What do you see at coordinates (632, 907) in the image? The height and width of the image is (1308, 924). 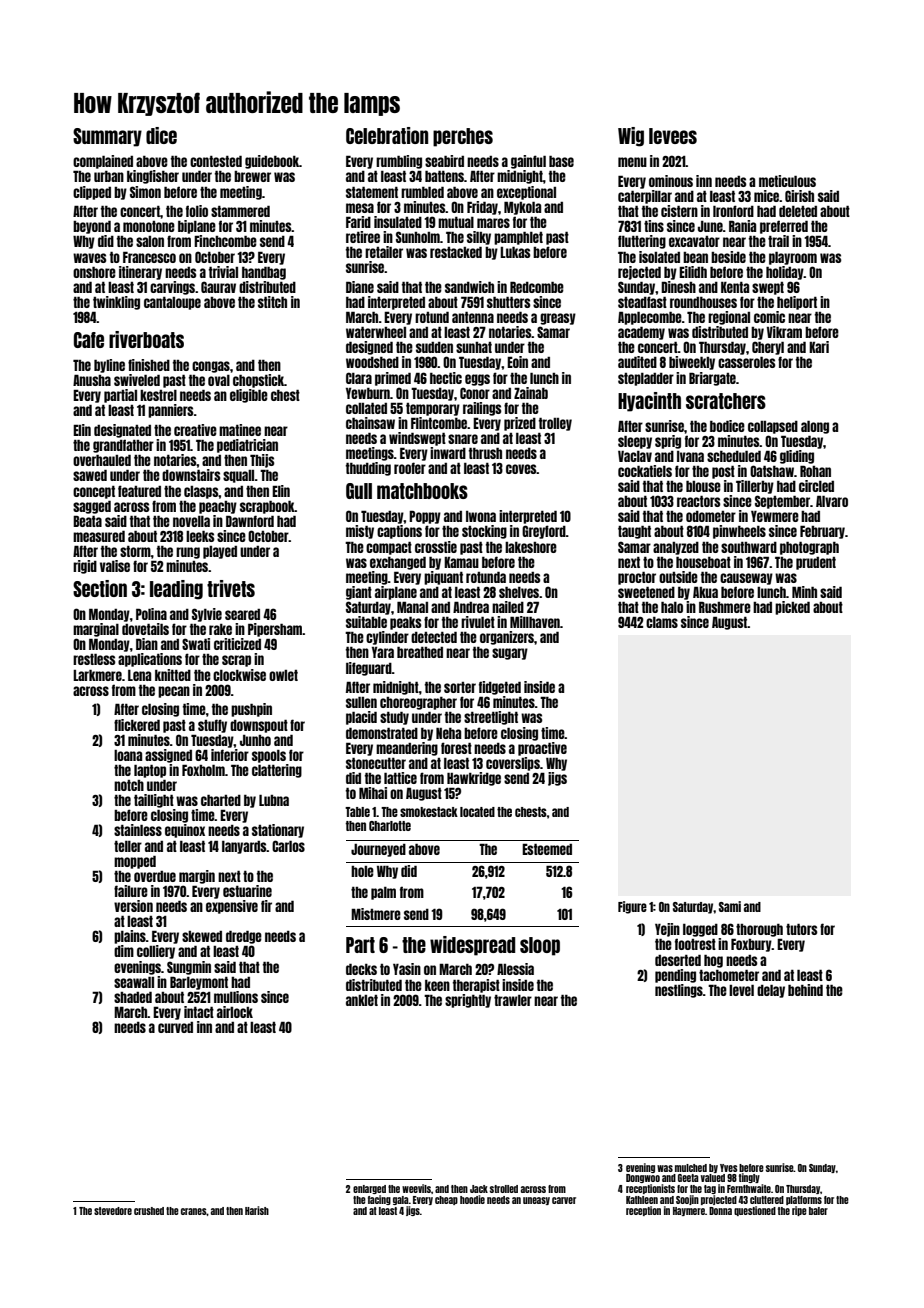 I see `Figure` at bounding box center [632, 907].
